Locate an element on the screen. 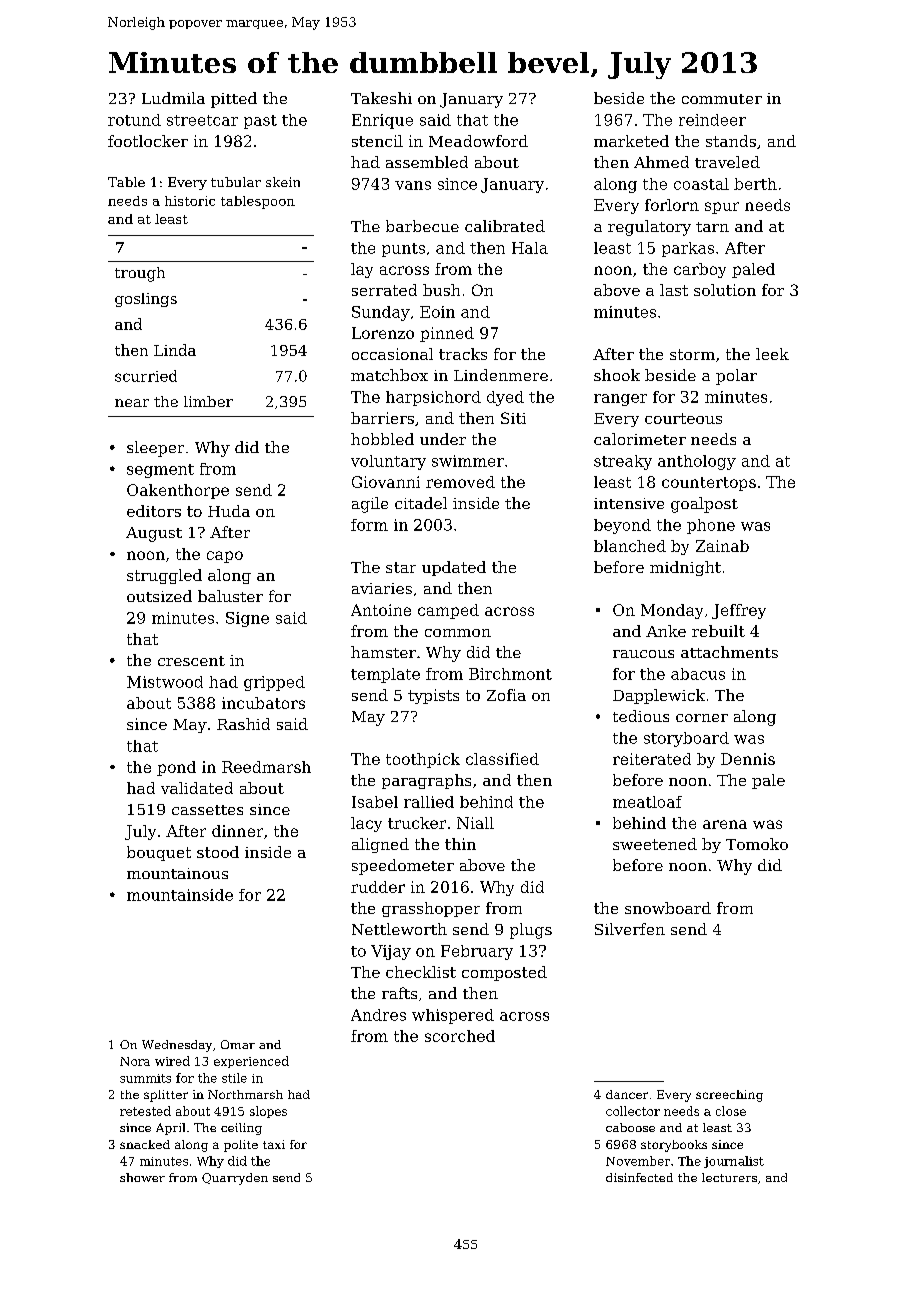  limber is located at coordinates (208, 401).
